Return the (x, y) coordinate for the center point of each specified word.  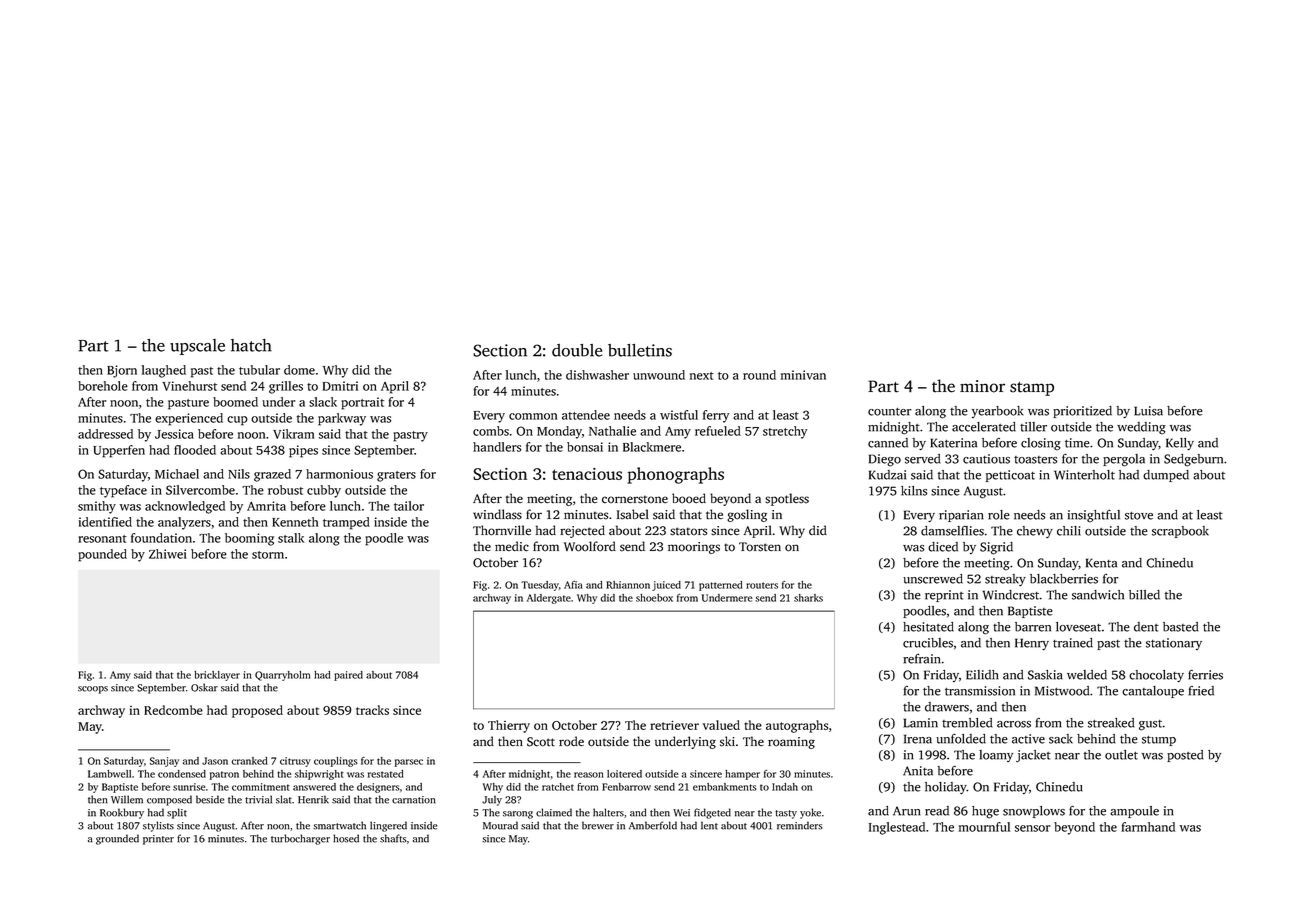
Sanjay (164, 762)
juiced (666, 586)
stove (1139, 516)
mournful (984, 827)
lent (709, 825)
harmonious (339, 474)
